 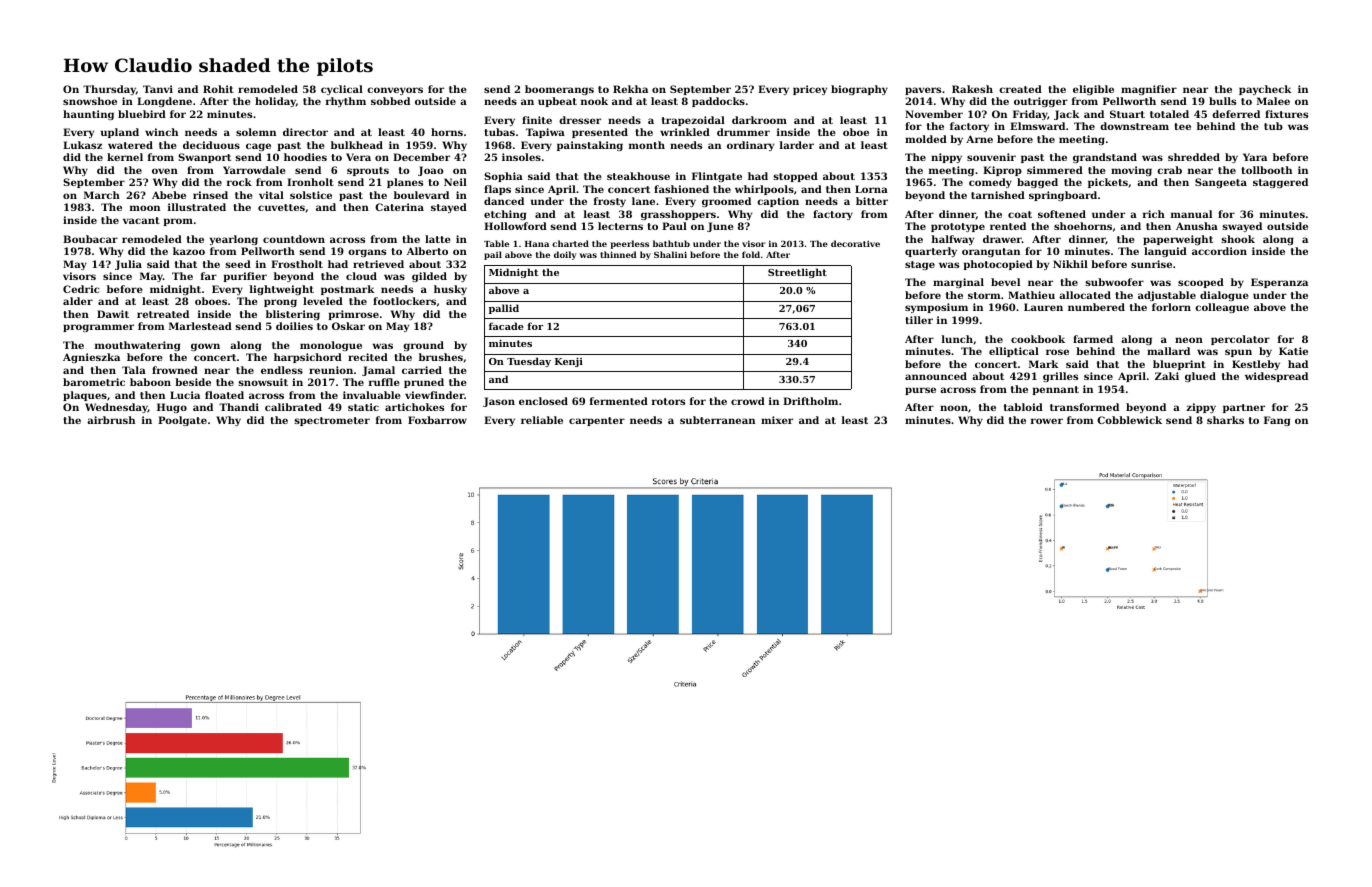 What do you see at coordinates (678, 215) in the page?
I see `grasshoppers` at bounding box center [678, 215].
